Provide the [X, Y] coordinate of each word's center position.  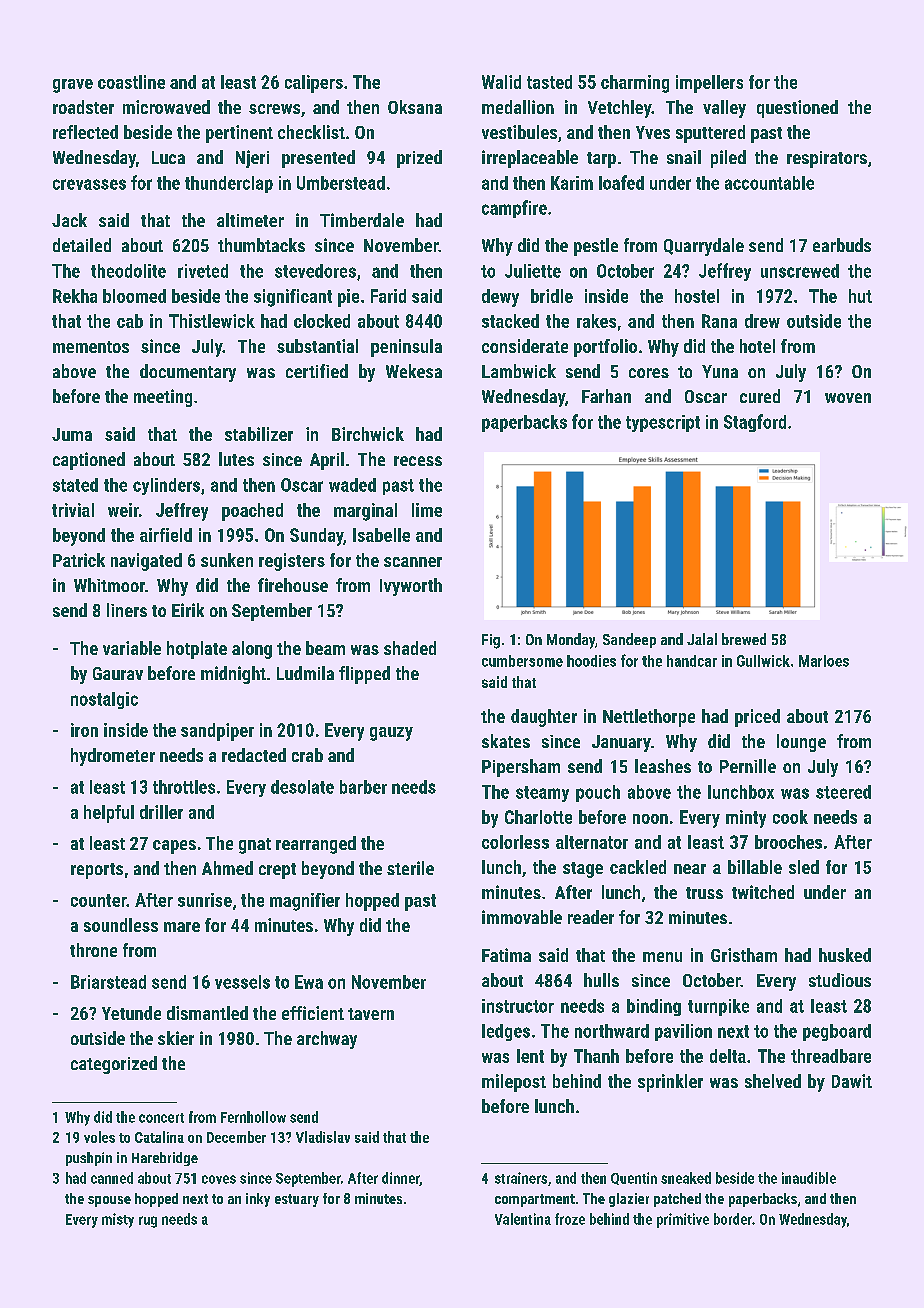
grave [73, 86]
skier [176, 1038]
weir [123, 510]
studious [840, 980]
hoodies [591, 661]
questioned [797, 109]
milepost [514, 1083]
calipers [314, 84]
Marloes [824, 661]
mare [182, 927]
